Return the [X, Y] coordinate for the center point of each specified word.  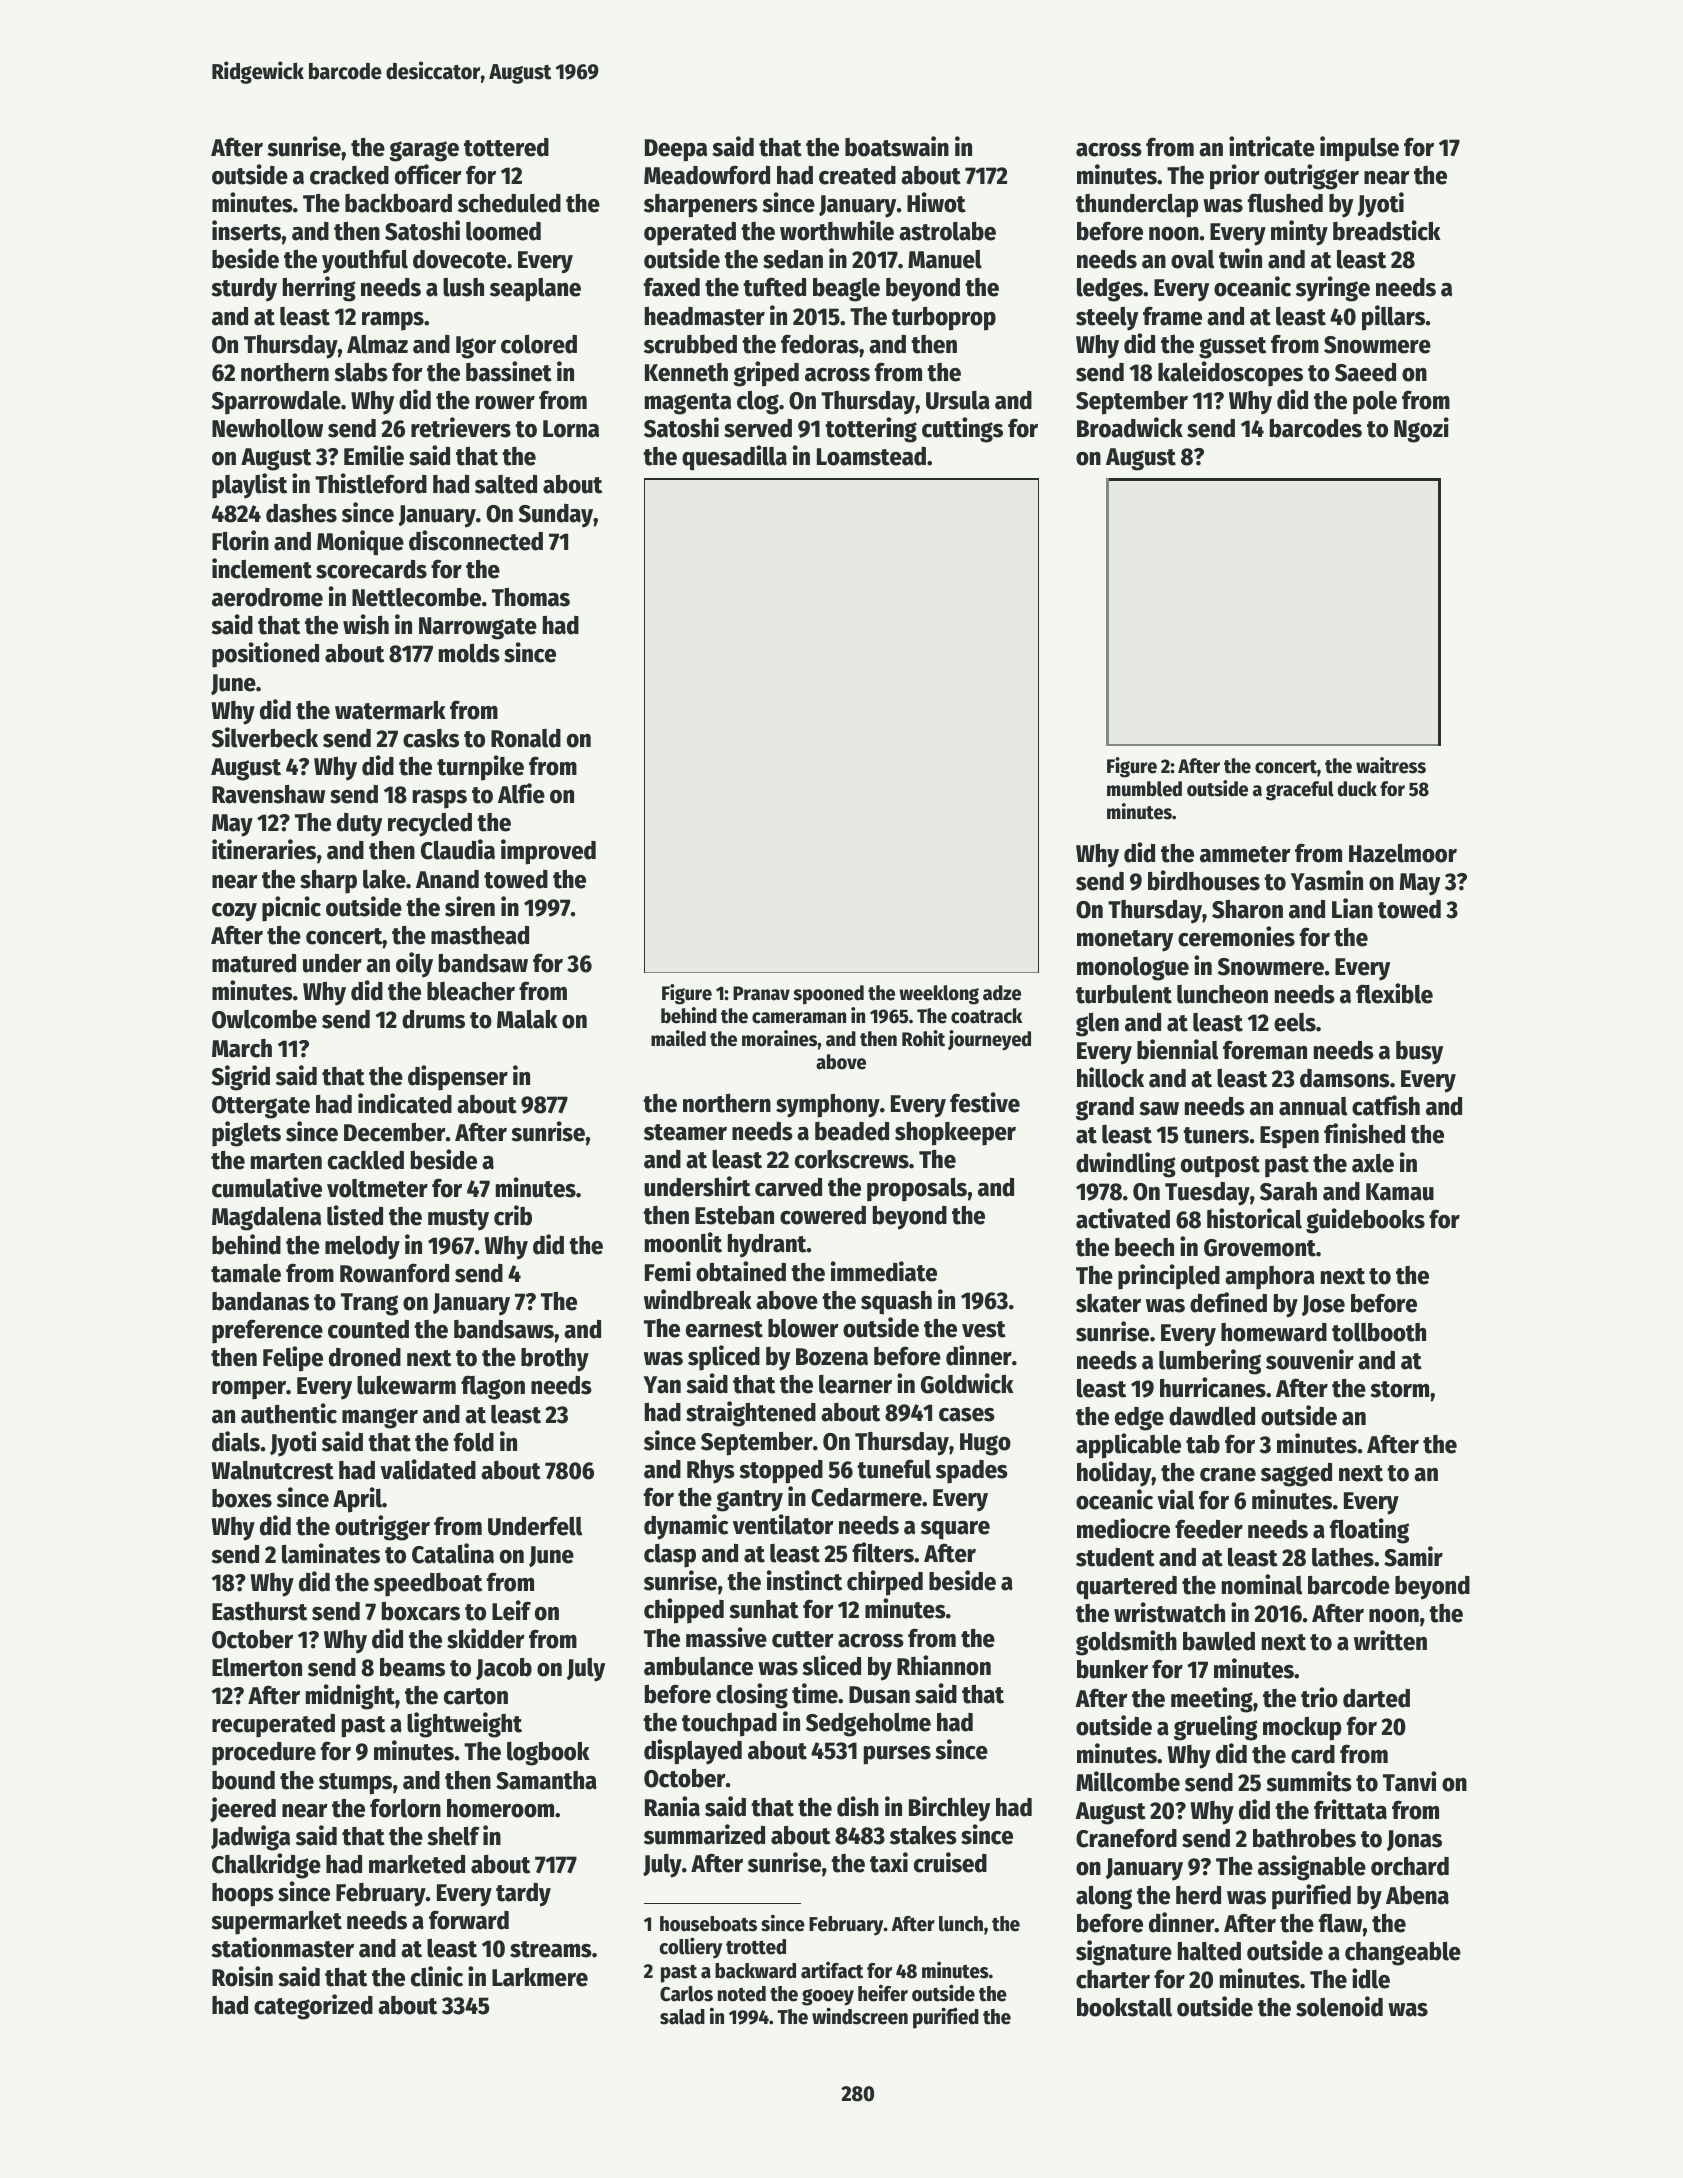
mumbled [1144, 789]
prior [1235, 177]
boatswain [897, 146]
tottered [506, 147]
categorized [313, 2007]
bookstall [1124, 2007]
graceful [1300, 791]
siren [470, 906]
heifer [883, 1993]
